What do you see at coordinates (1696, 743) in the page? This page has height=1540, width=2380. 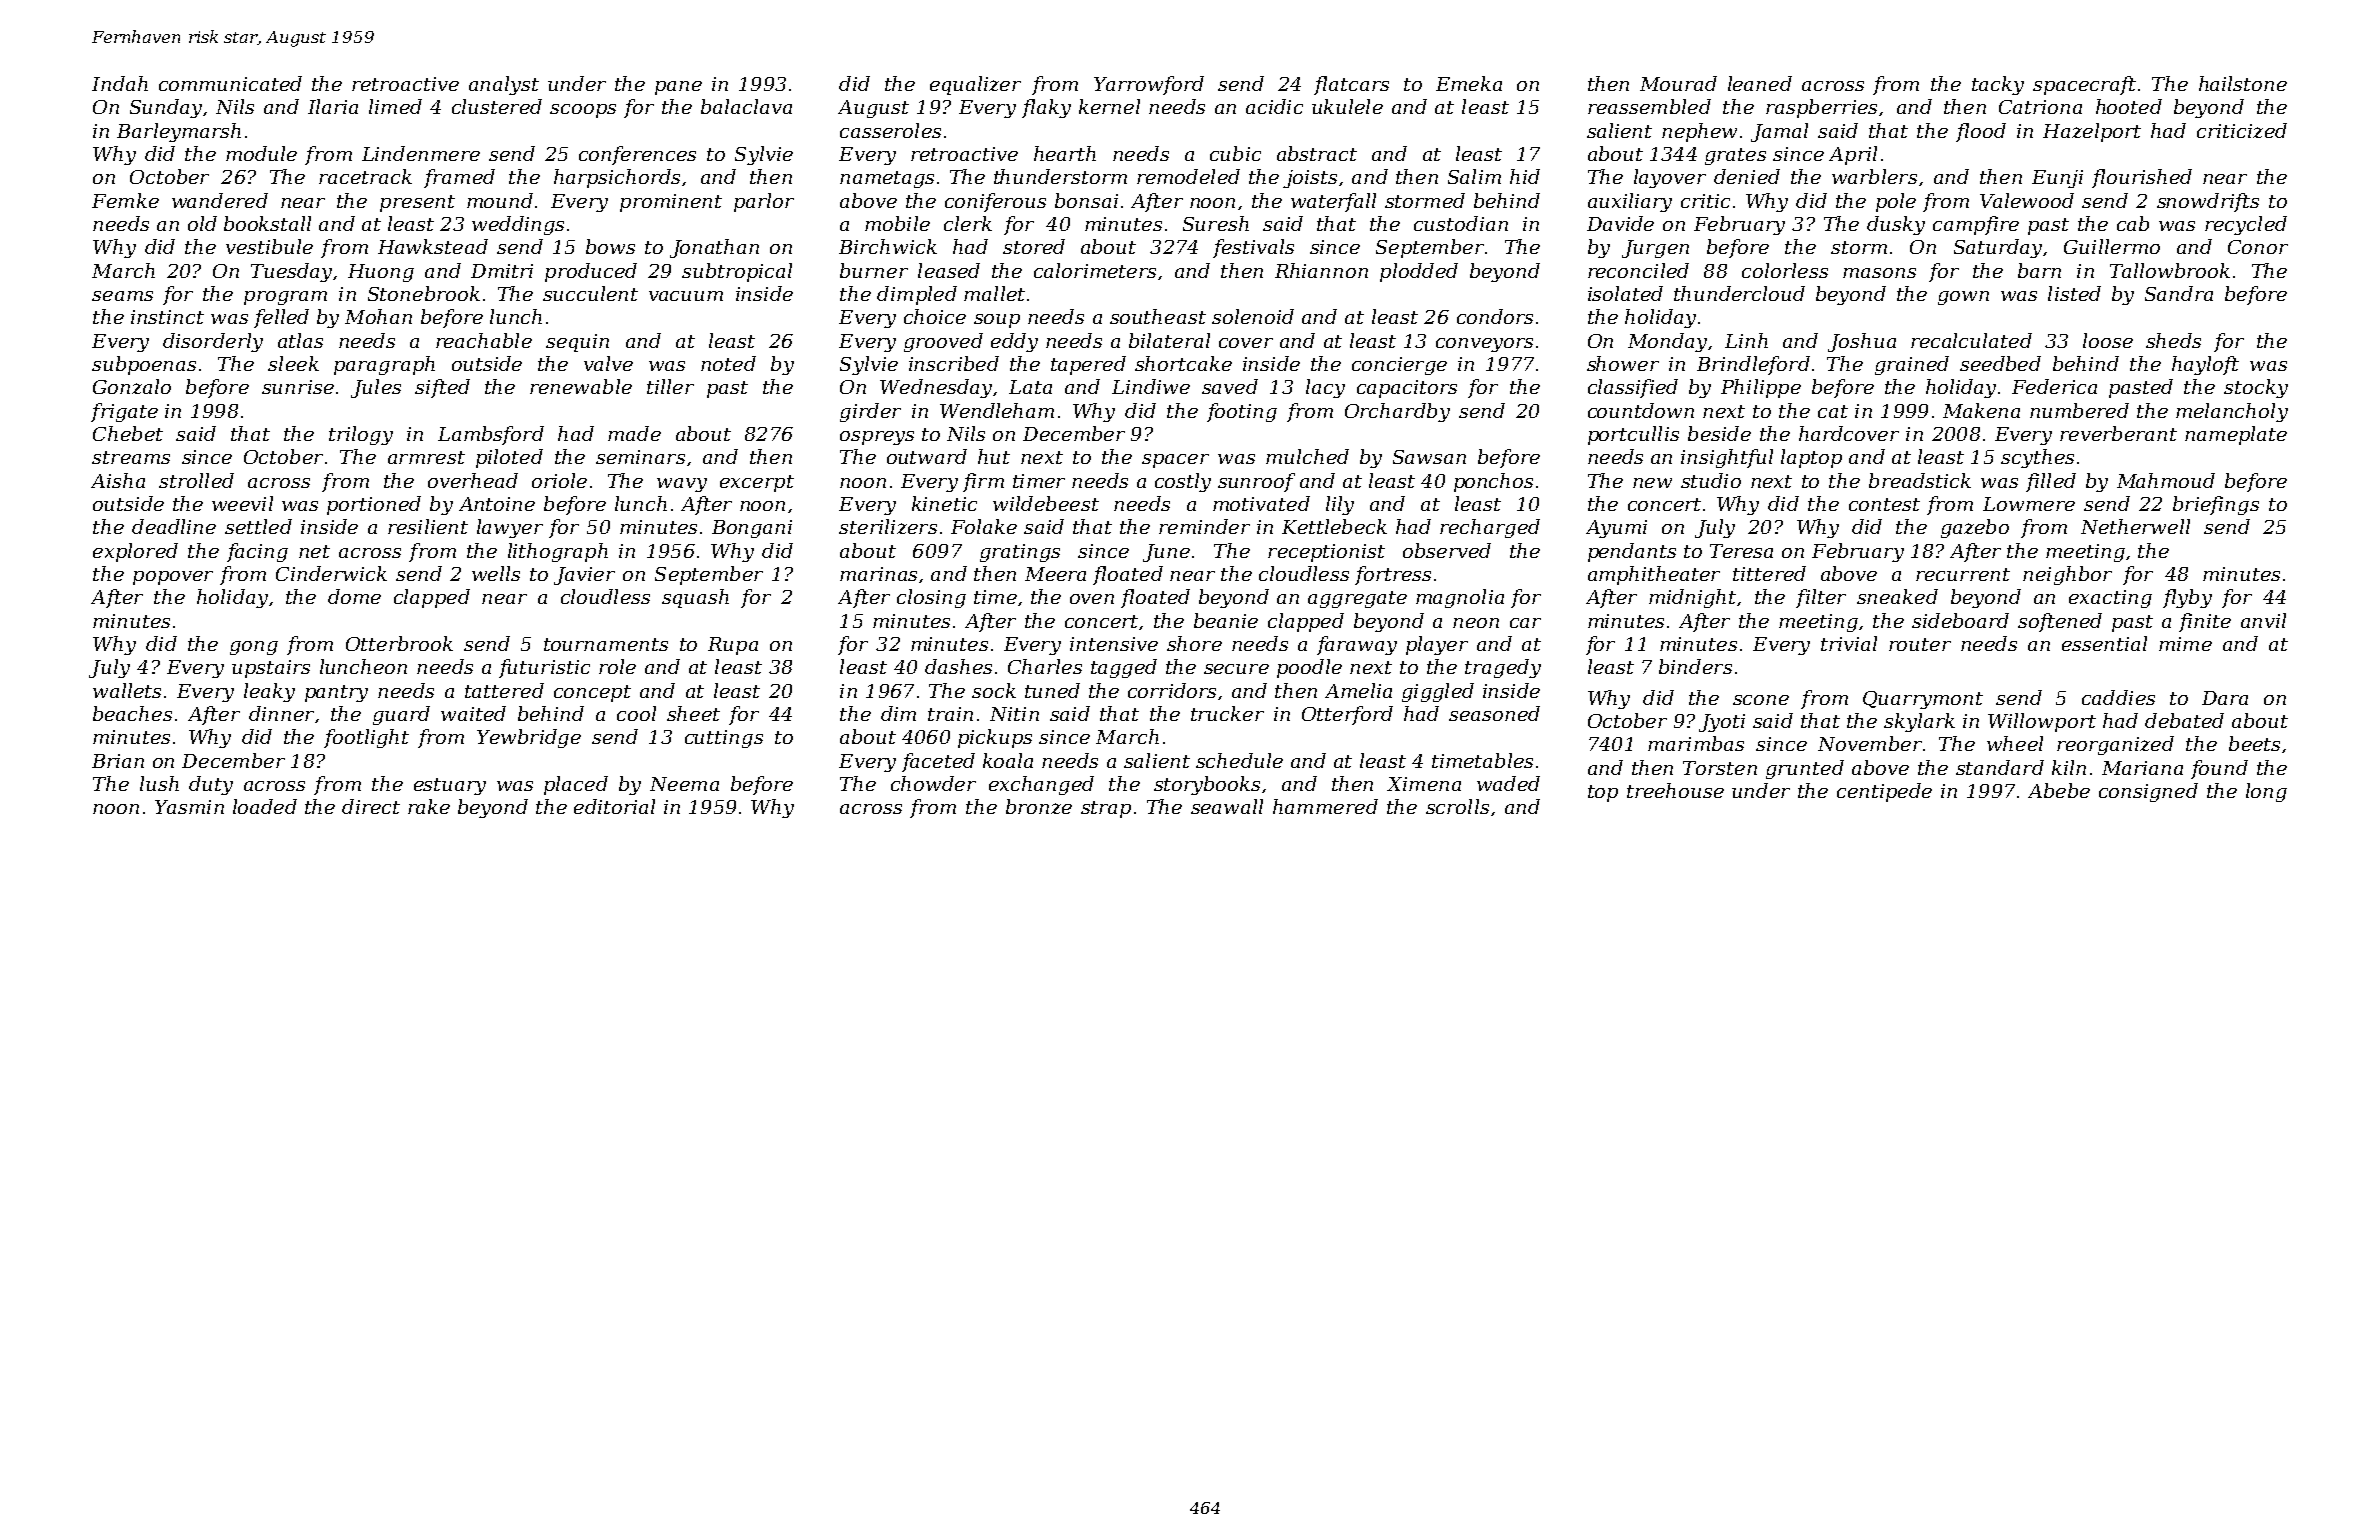 I see `marimbas` at bounding box center [1696, 743].
